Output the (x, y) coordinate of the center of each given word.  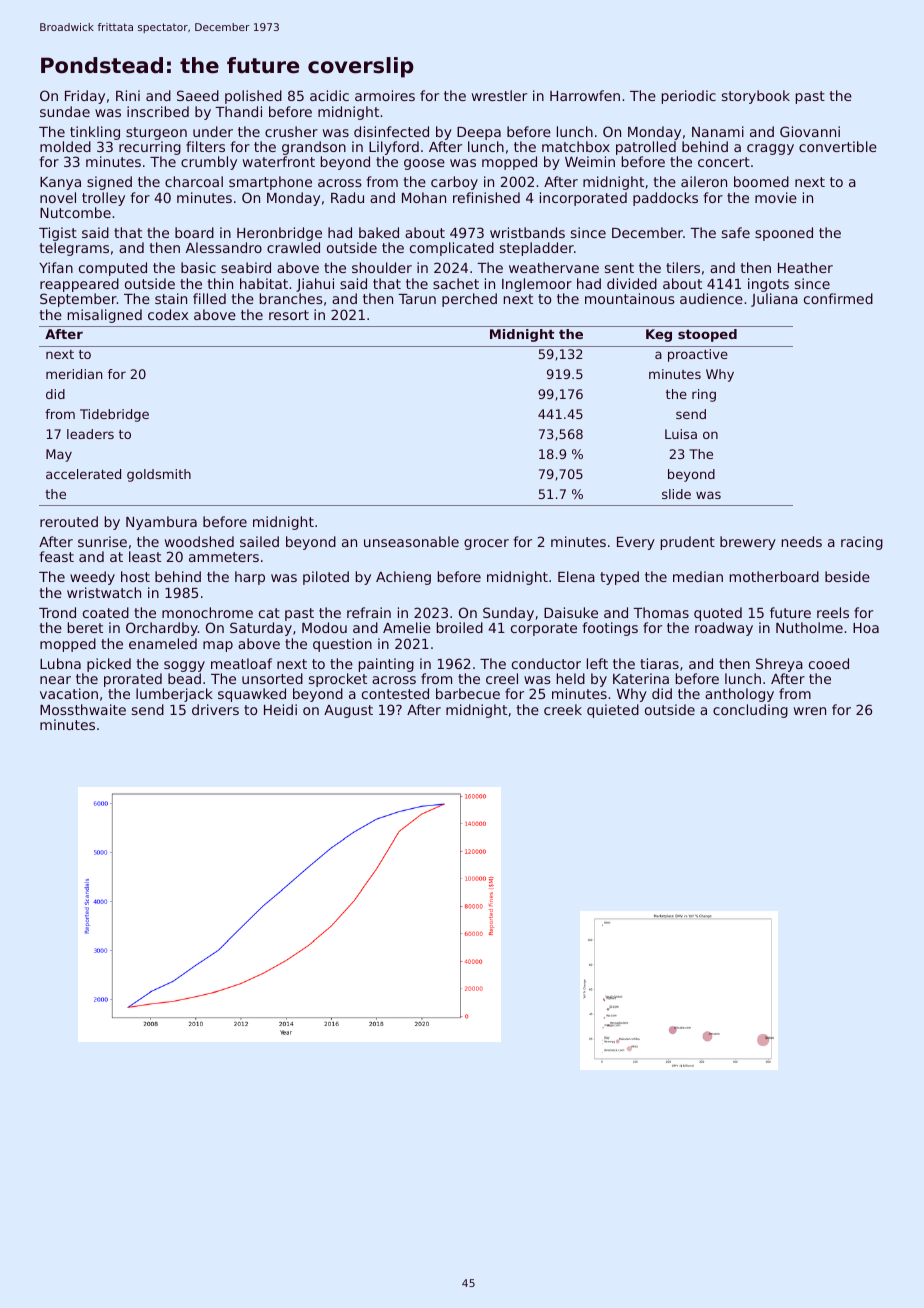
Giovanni (810, 131)
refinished (486, 197)
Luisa (681, 434)
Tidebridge (114, 415)
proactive (698, 355)
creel (502, 678)
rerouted (69, 521)
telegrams (74, 249)
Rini (128, 95)
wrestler (499, 95)
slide (676, 494)
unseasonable (411, 541)
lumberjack (174, 695)
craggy (770, 149)
